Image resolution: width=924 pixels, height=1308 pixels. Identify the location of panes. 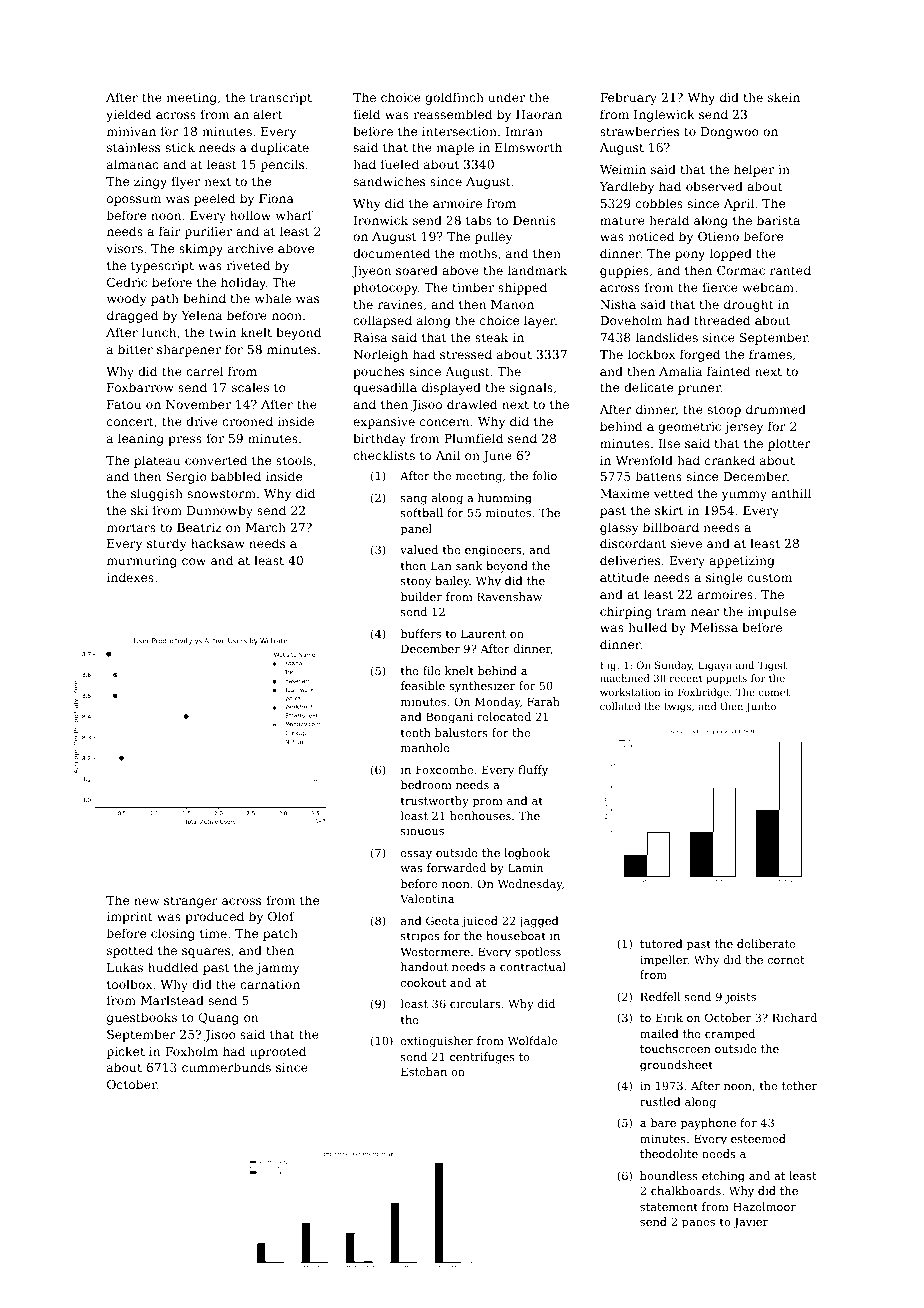
(698, 1224).
